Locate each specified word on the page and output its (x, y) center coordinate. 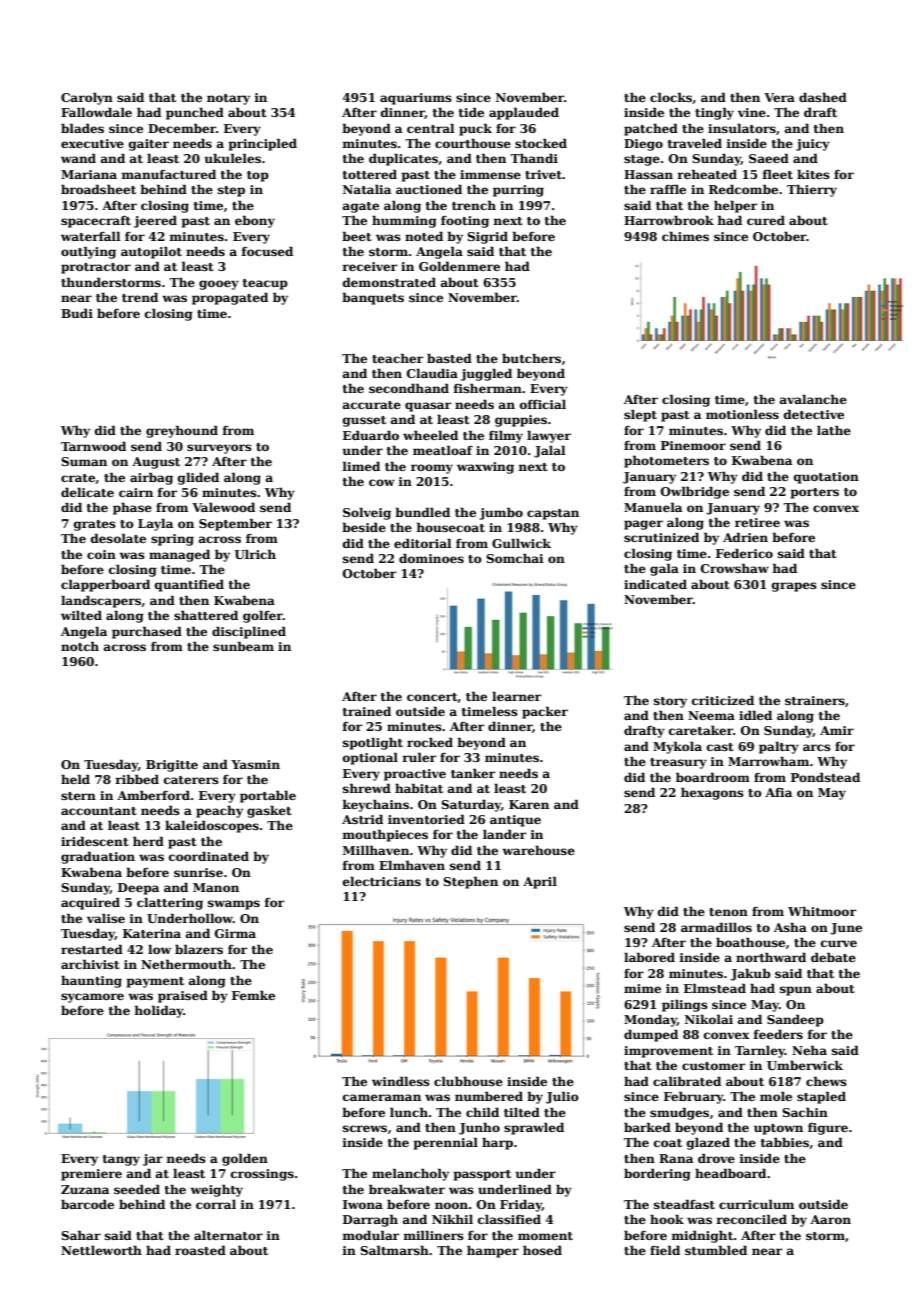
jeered (155, 221)
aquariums (416, 99)
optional (370, 758)
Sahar (81, 1235)
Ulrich (255, 554)
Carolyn (87, 98)
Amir (837, 730)
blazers (199, 949)
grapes (794, 587)
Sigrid (487, 237)
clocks (671, 97)
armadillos (716, 927)
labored (649, 957)
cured (766, 220)
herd (148, 841)
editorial (423, 543)
